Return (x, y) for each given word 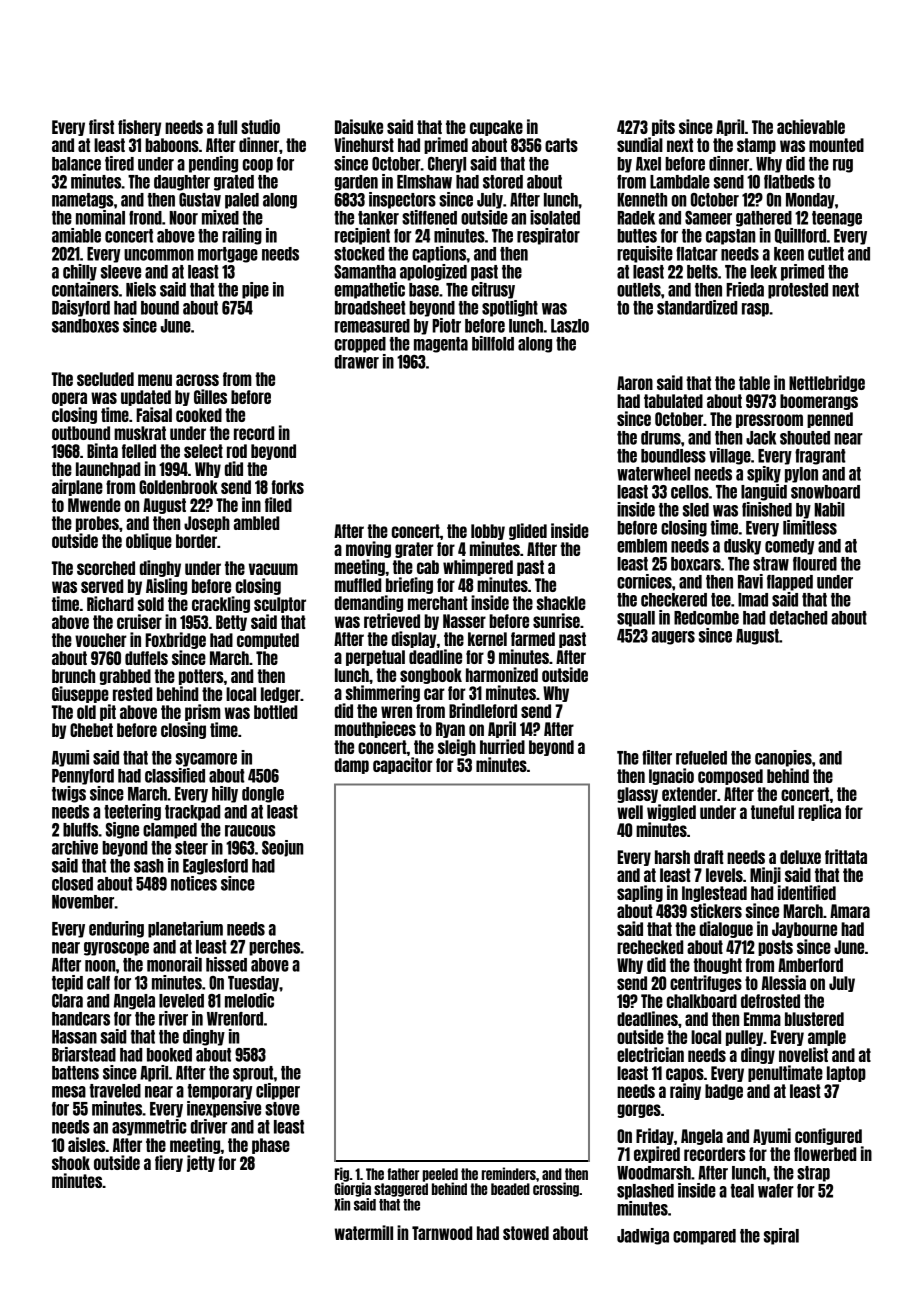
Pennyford (83, 777)
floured (815, 564)
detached (798, 618)
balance (76, 164)
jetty (201, 1163)
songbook (431, 676)
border (196, 541)
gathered (764, 219)
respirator (548, 236)
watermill (364, 1232)
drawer (357, 362)
